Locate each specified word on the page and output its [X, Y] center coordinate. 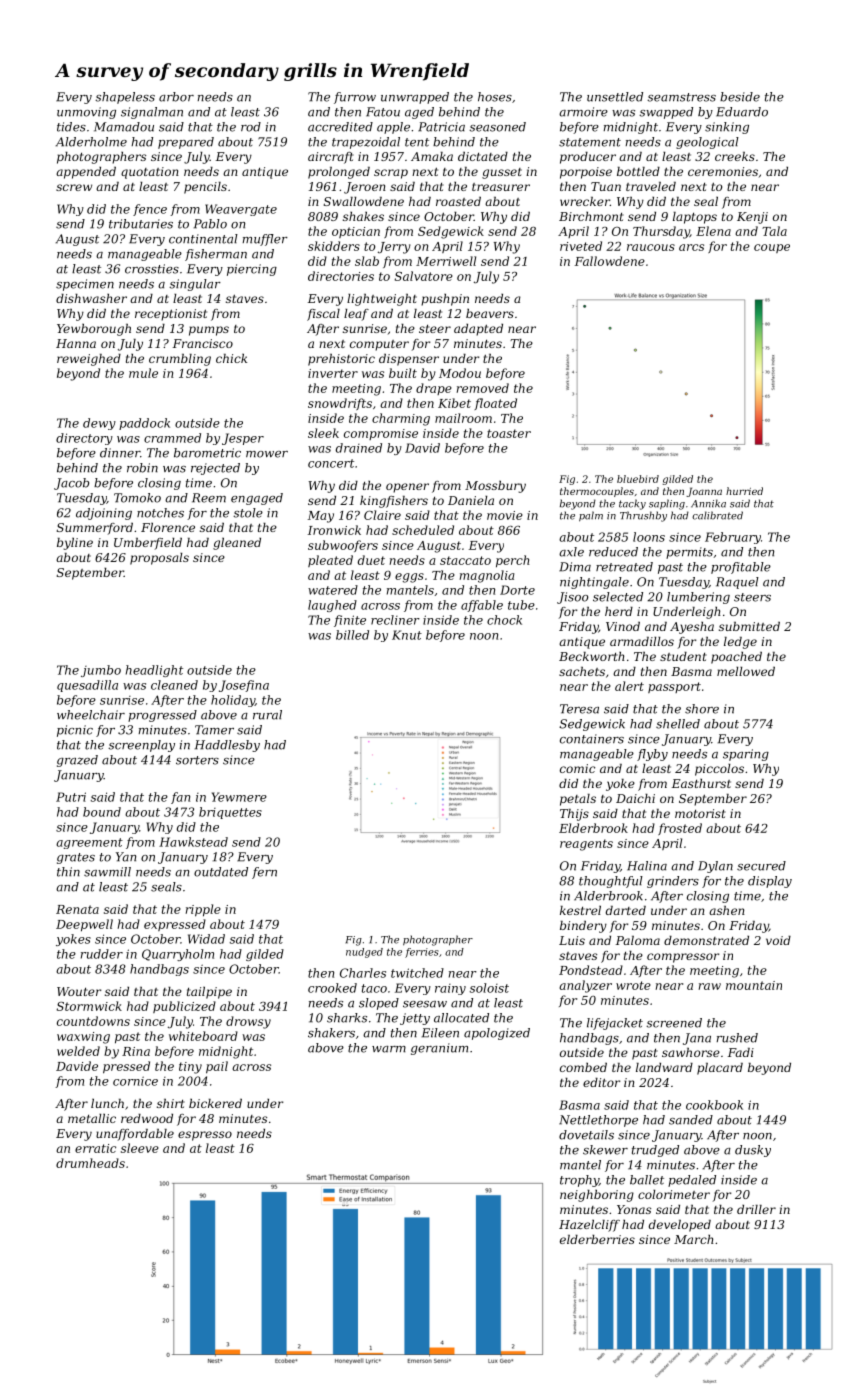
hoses [495, 97]
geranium [439, 1049]
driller [756, 1209]
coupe [772, 248]
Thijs [574, 815]
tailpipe [209, 993]
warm [389, 1049]
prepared [186, 143]
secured [761, 866]
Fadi [741, 1052]
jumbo [101, 671]
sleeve [140, 1148]
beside [740, 97]
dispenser [409, 360]
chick [231, 358]
